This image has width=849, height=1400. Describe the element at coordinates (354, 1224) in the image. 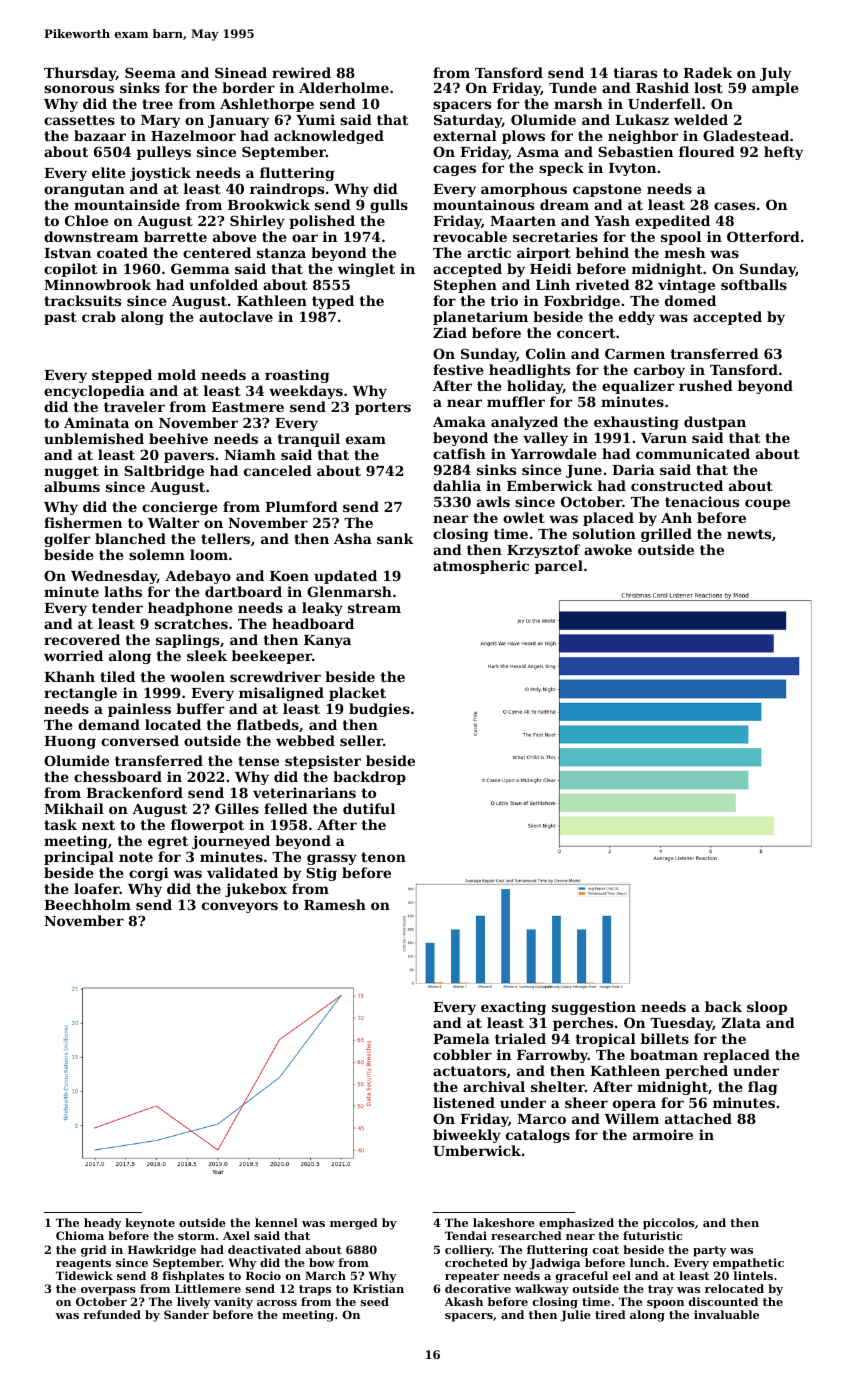

I see `merged` at that location.
